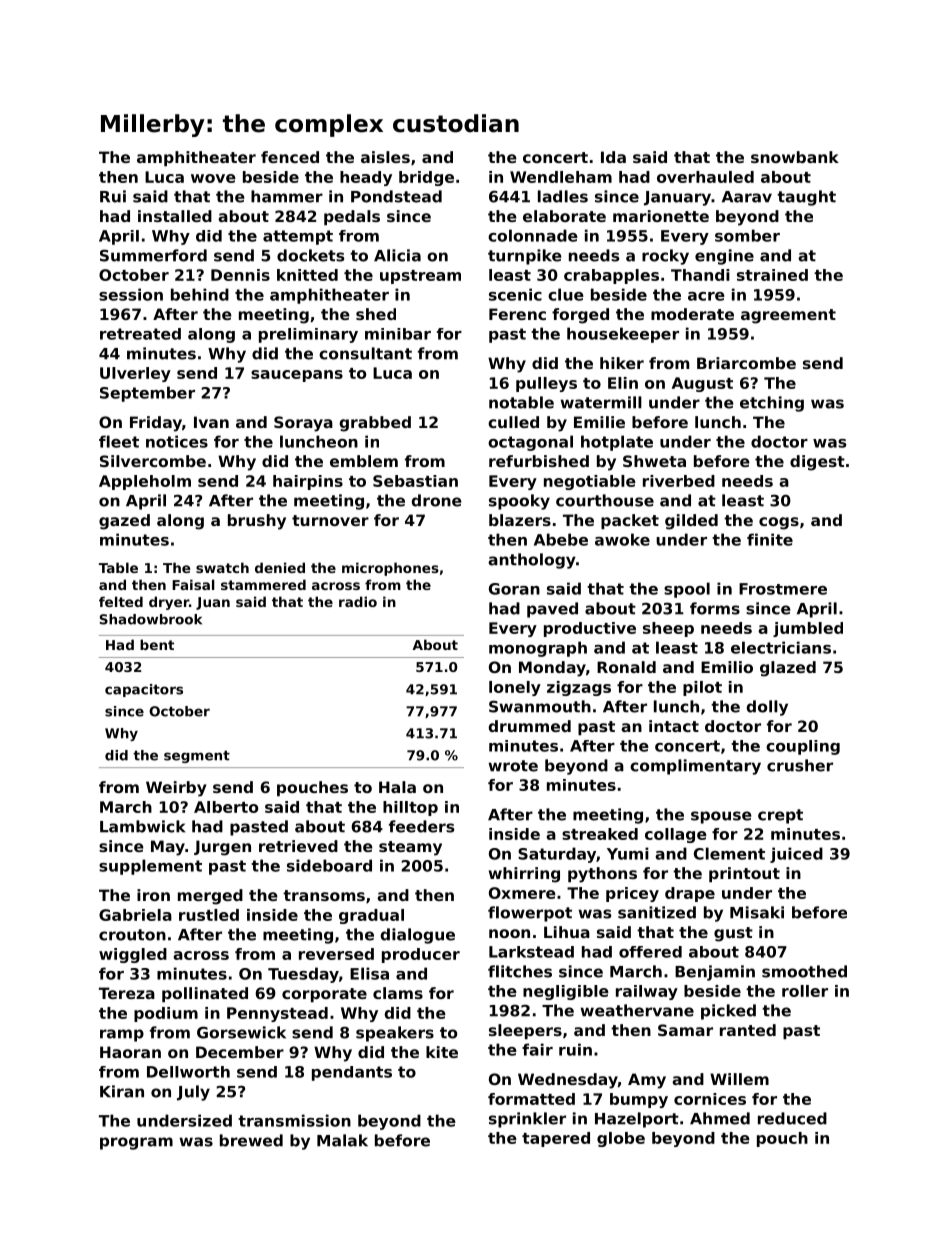 Image resolution: width=952 pixels, height=1233 pixels. Describe the element at coordinates (290, 157) in the image. I see `fenced` at that location.
